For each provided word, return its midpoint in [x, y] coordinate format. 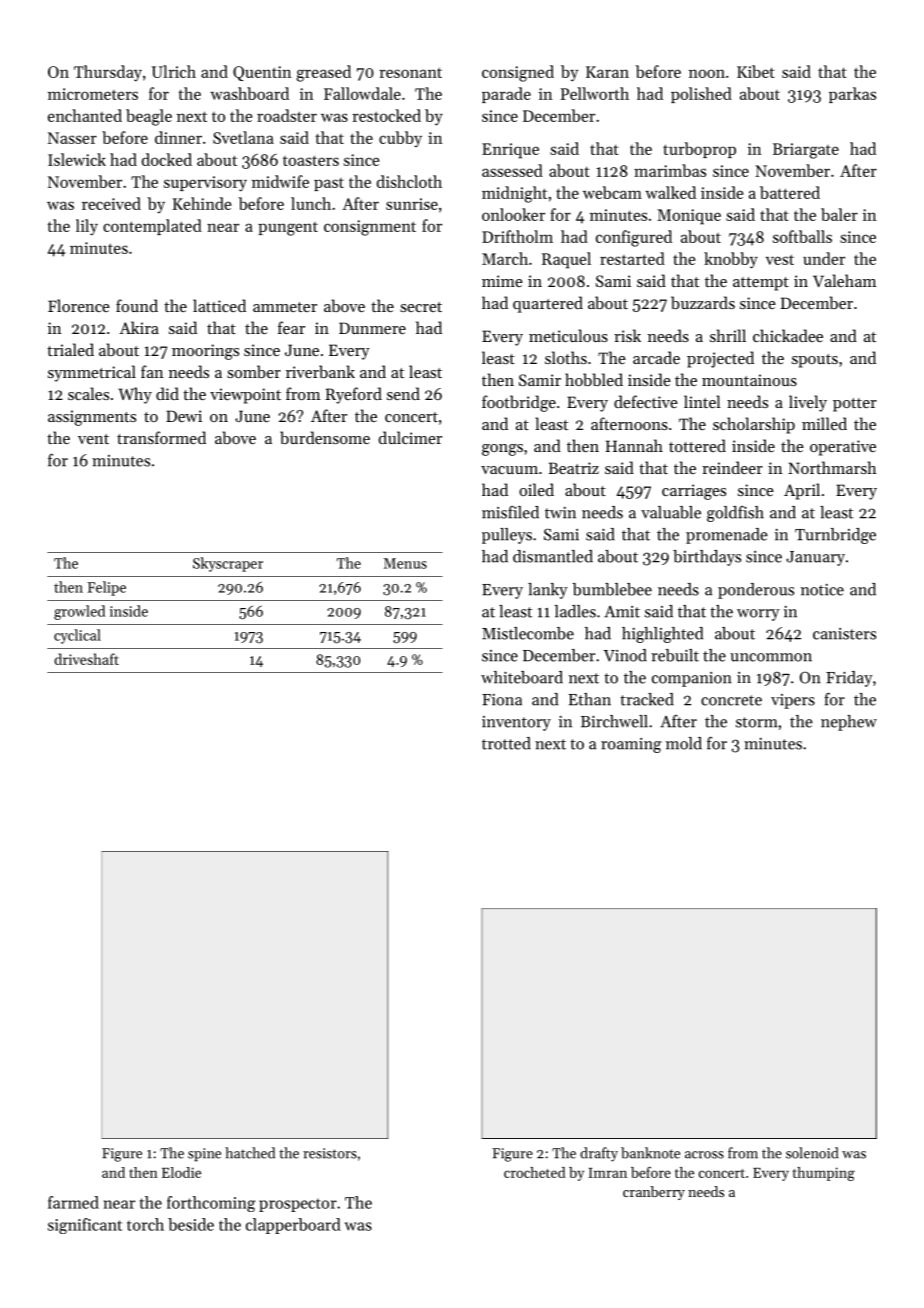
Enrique [510, 151]
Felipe [106, 588]
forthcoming [211, 1204]
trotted [506, 743]
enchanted [85, 115]
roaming [631, 745]
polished [701, 95]
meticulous [568, 335]
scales [88, 393]
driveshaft [86, 659]
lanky [548, 591]
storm [757, 722]
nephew [849, 723]
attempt [761, 284]
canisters [844, 634]
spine [204, 1154]
